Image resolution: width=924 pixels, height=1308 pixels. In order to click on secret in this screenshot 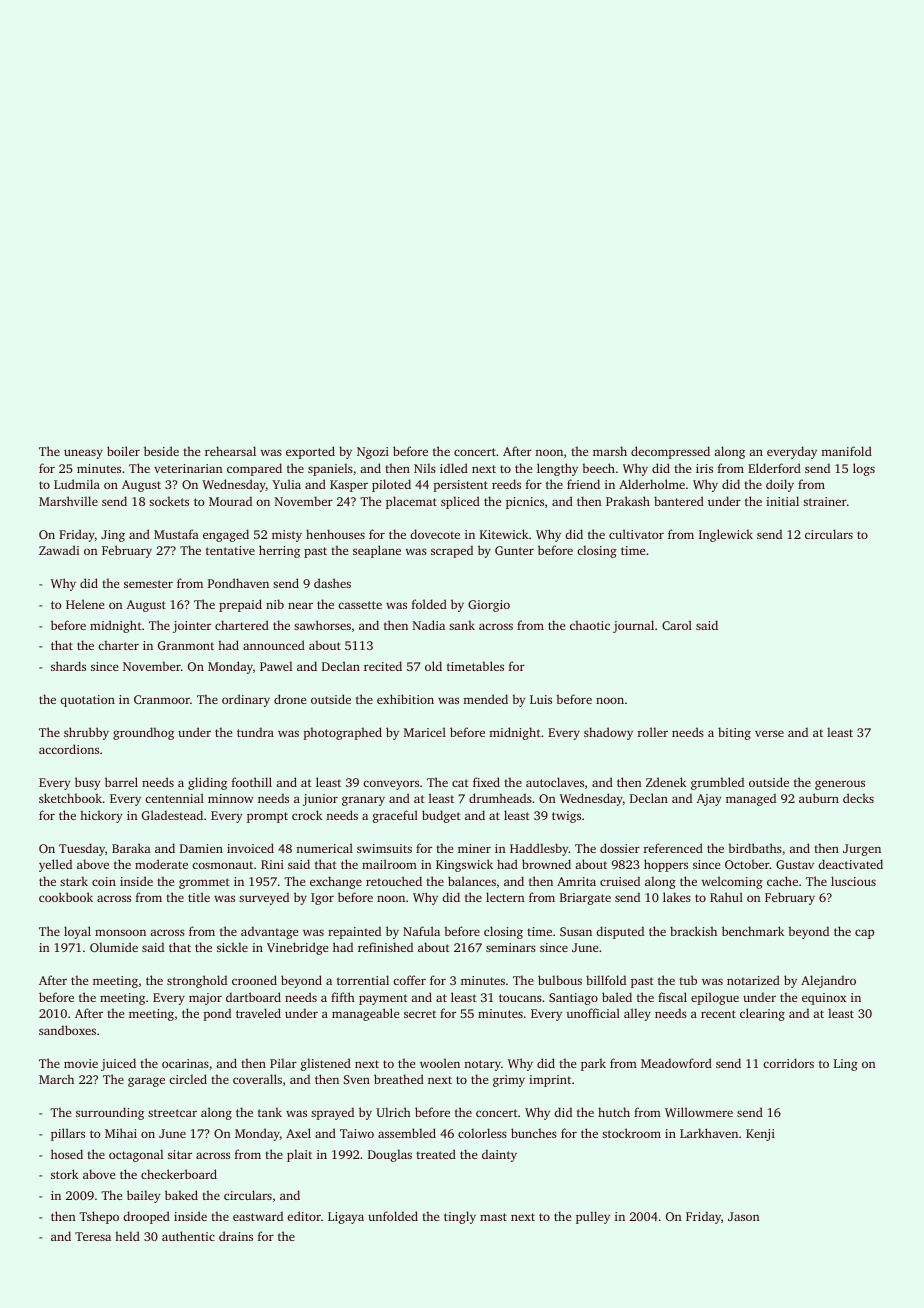, I will do `click(420, 1014)`.
